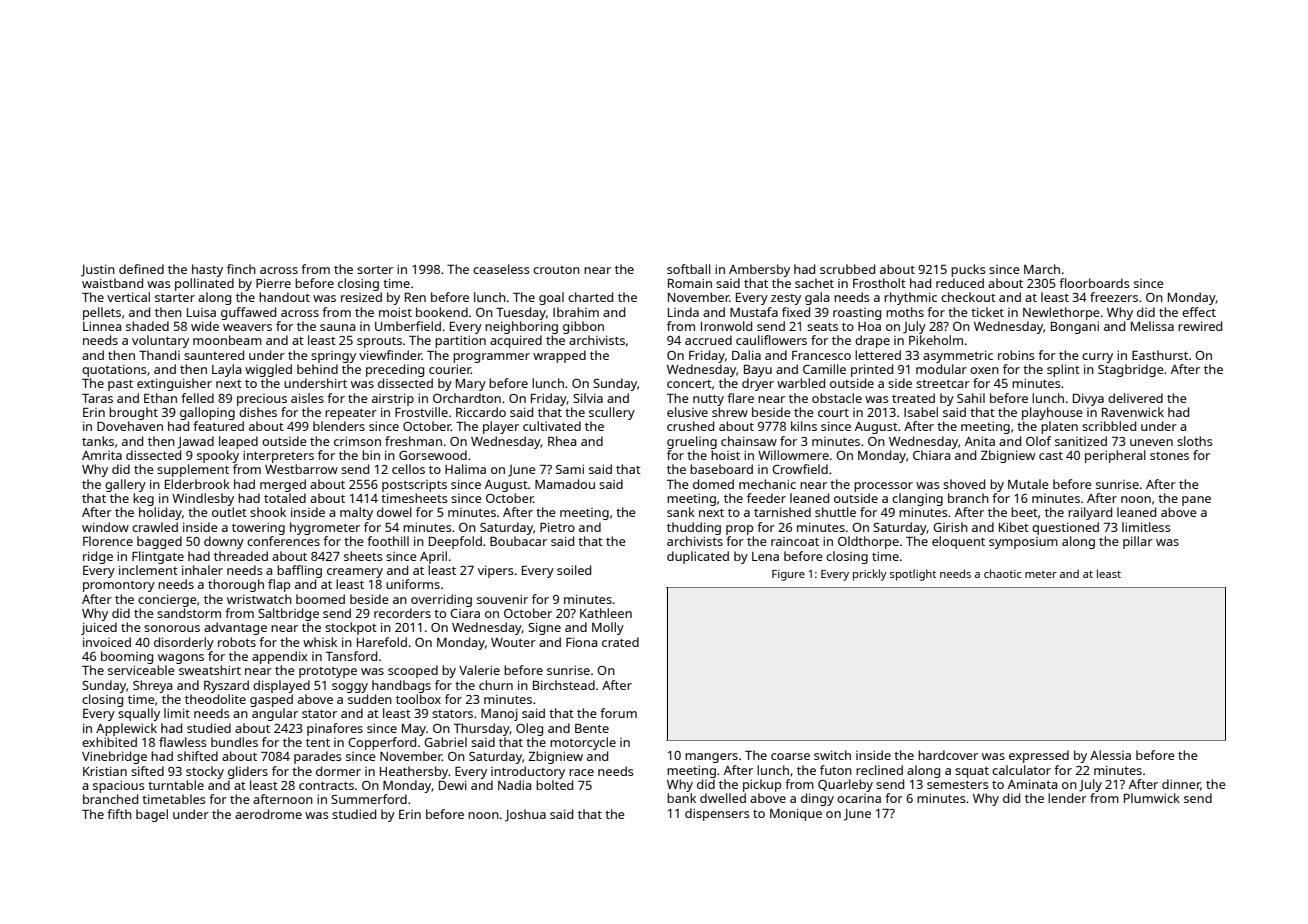  I want to click on squally, so click(139, 714).
